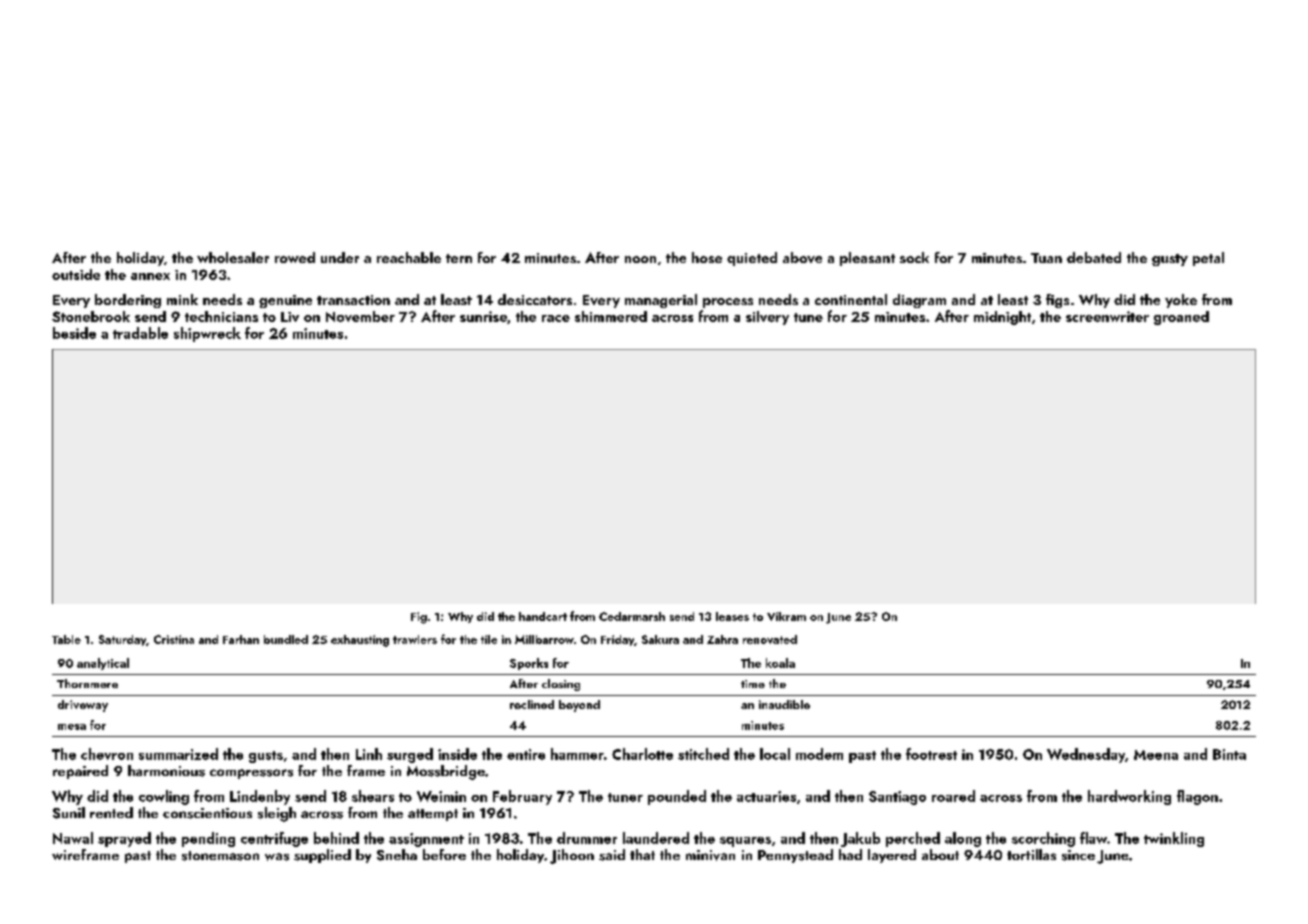 This screenshot has width=1308, height=924. What do you see at coordinates (207, 334) in the screenshot?
I see `shipwreck` at bounding box center [207, 334].
